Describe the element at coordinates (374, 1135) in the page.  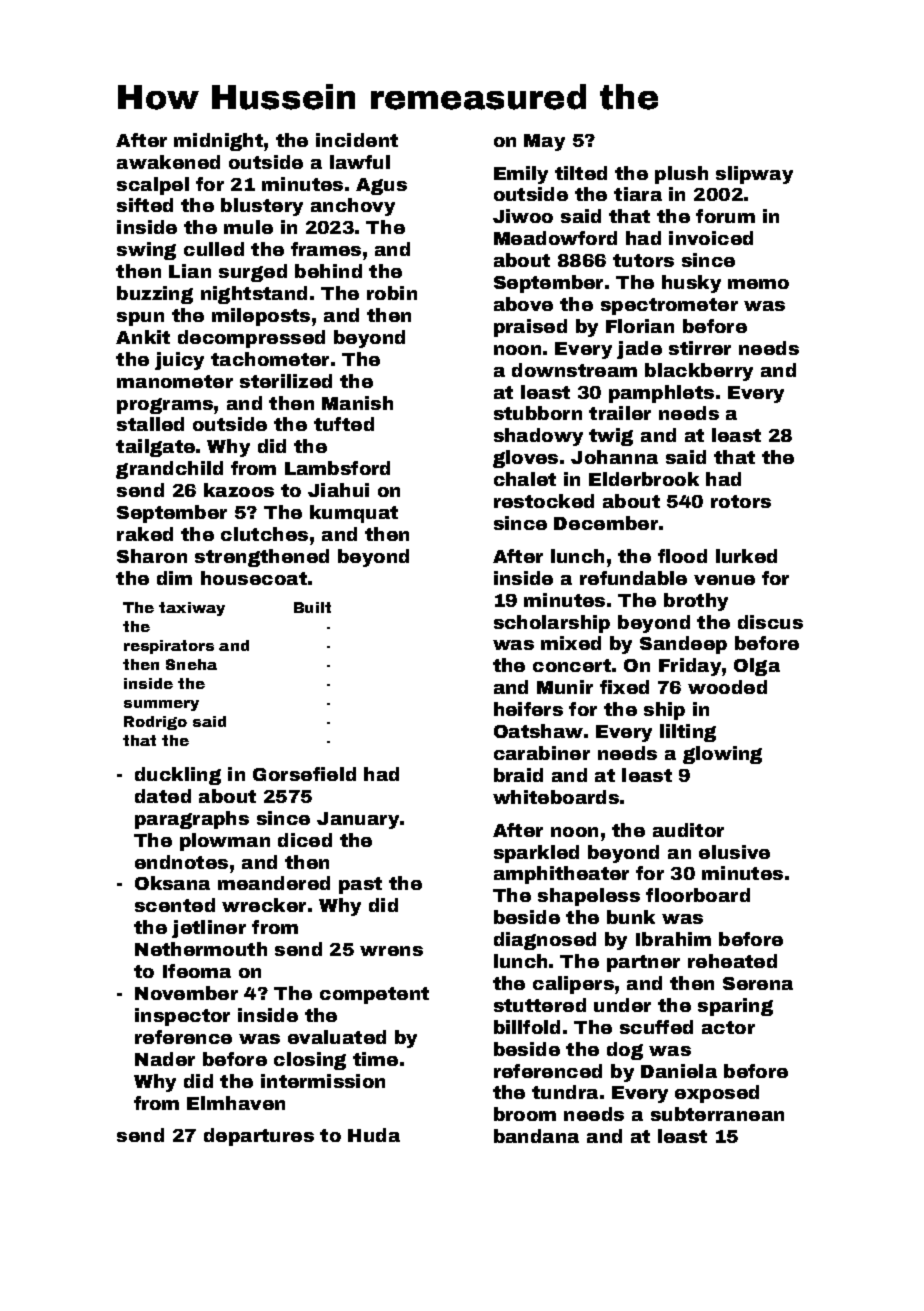
I see `Huda` at that location.
